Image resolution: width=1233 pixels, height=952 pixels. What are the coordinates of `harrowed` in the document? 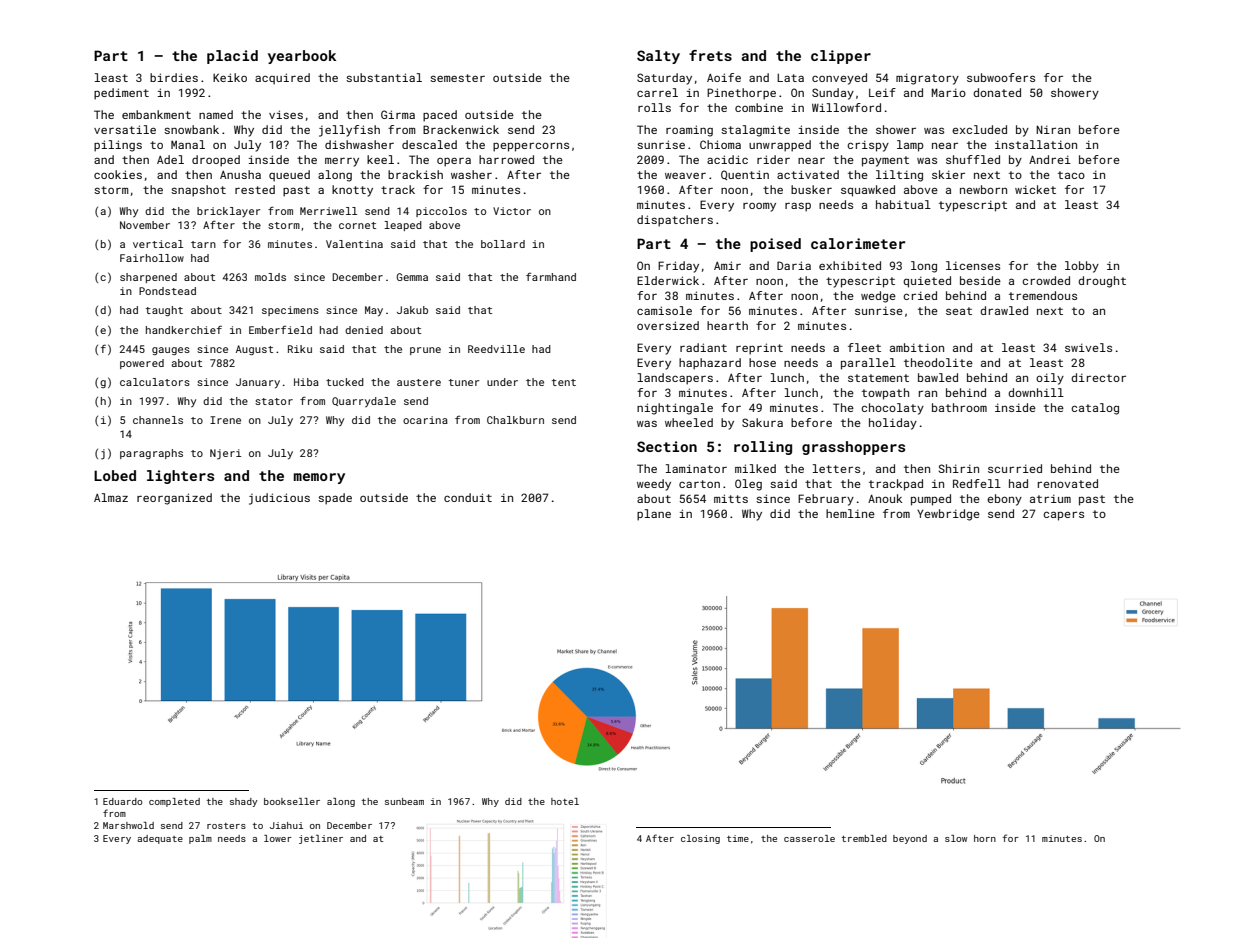 It's located at (506, 159).
